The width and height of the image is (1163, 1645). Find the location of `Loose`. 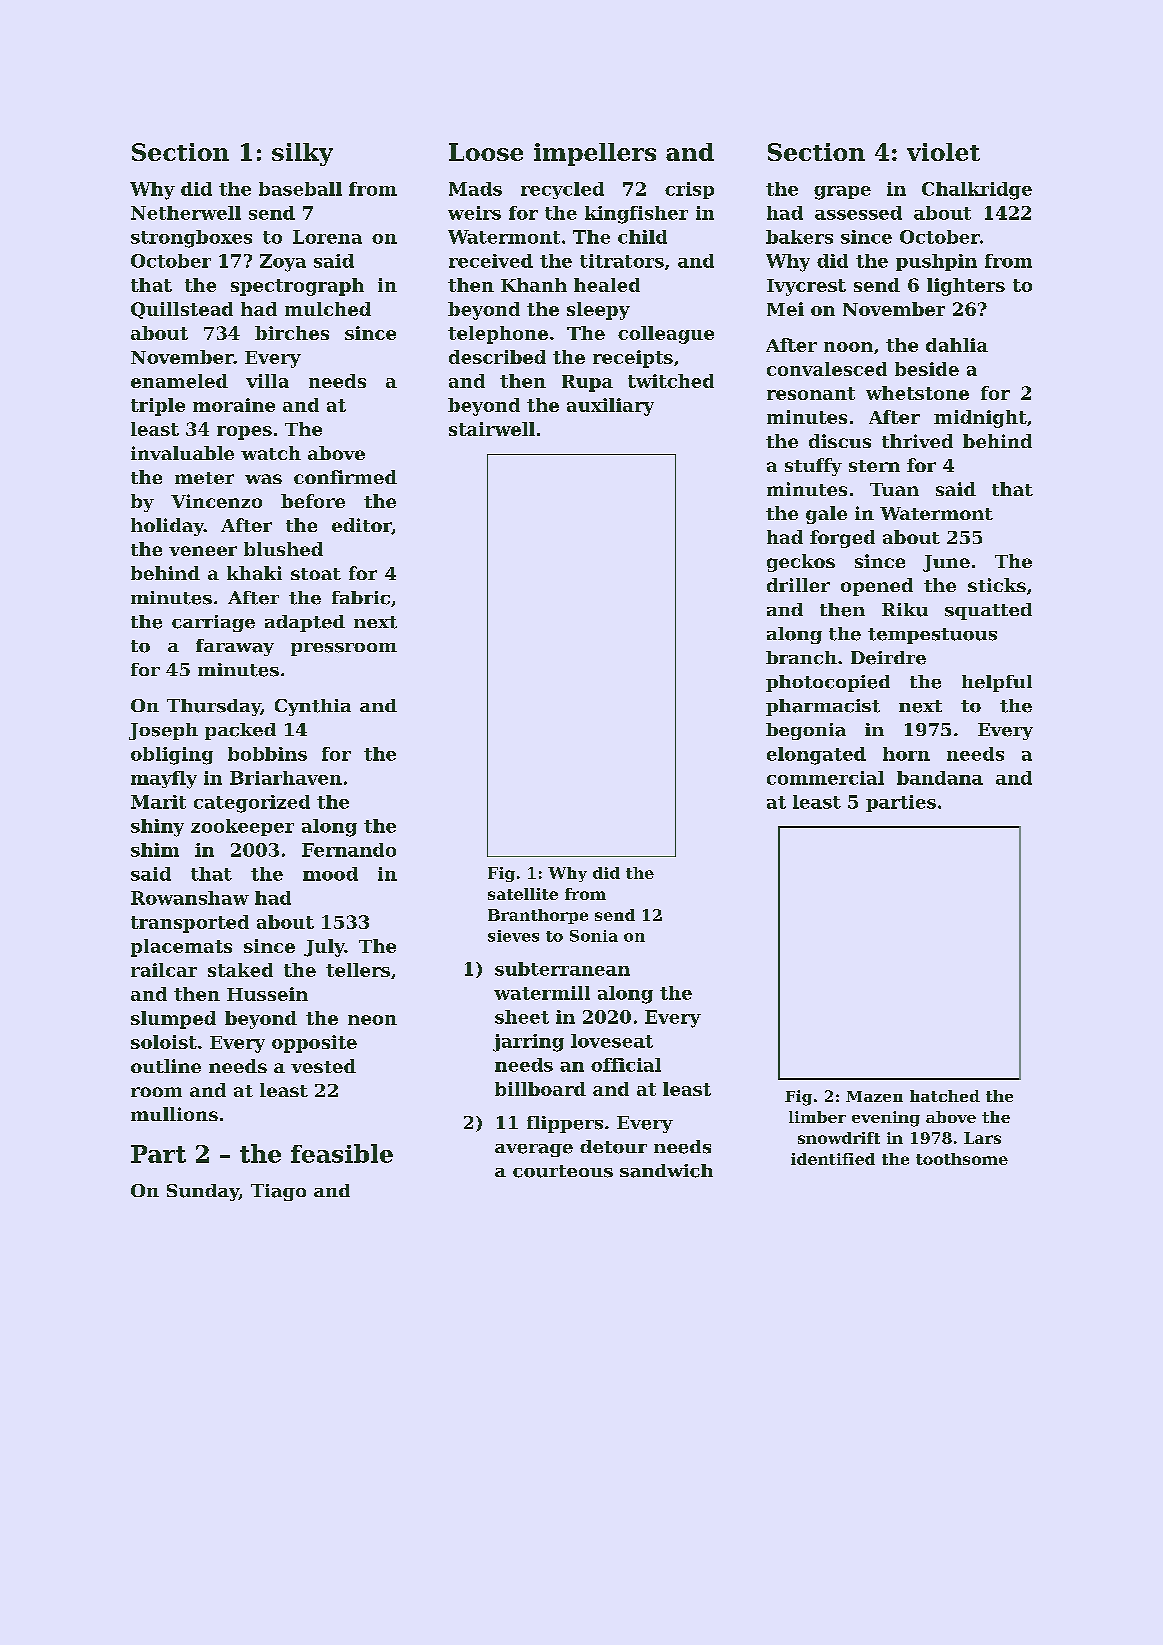

Loose is located at coordinates (486, 152).
